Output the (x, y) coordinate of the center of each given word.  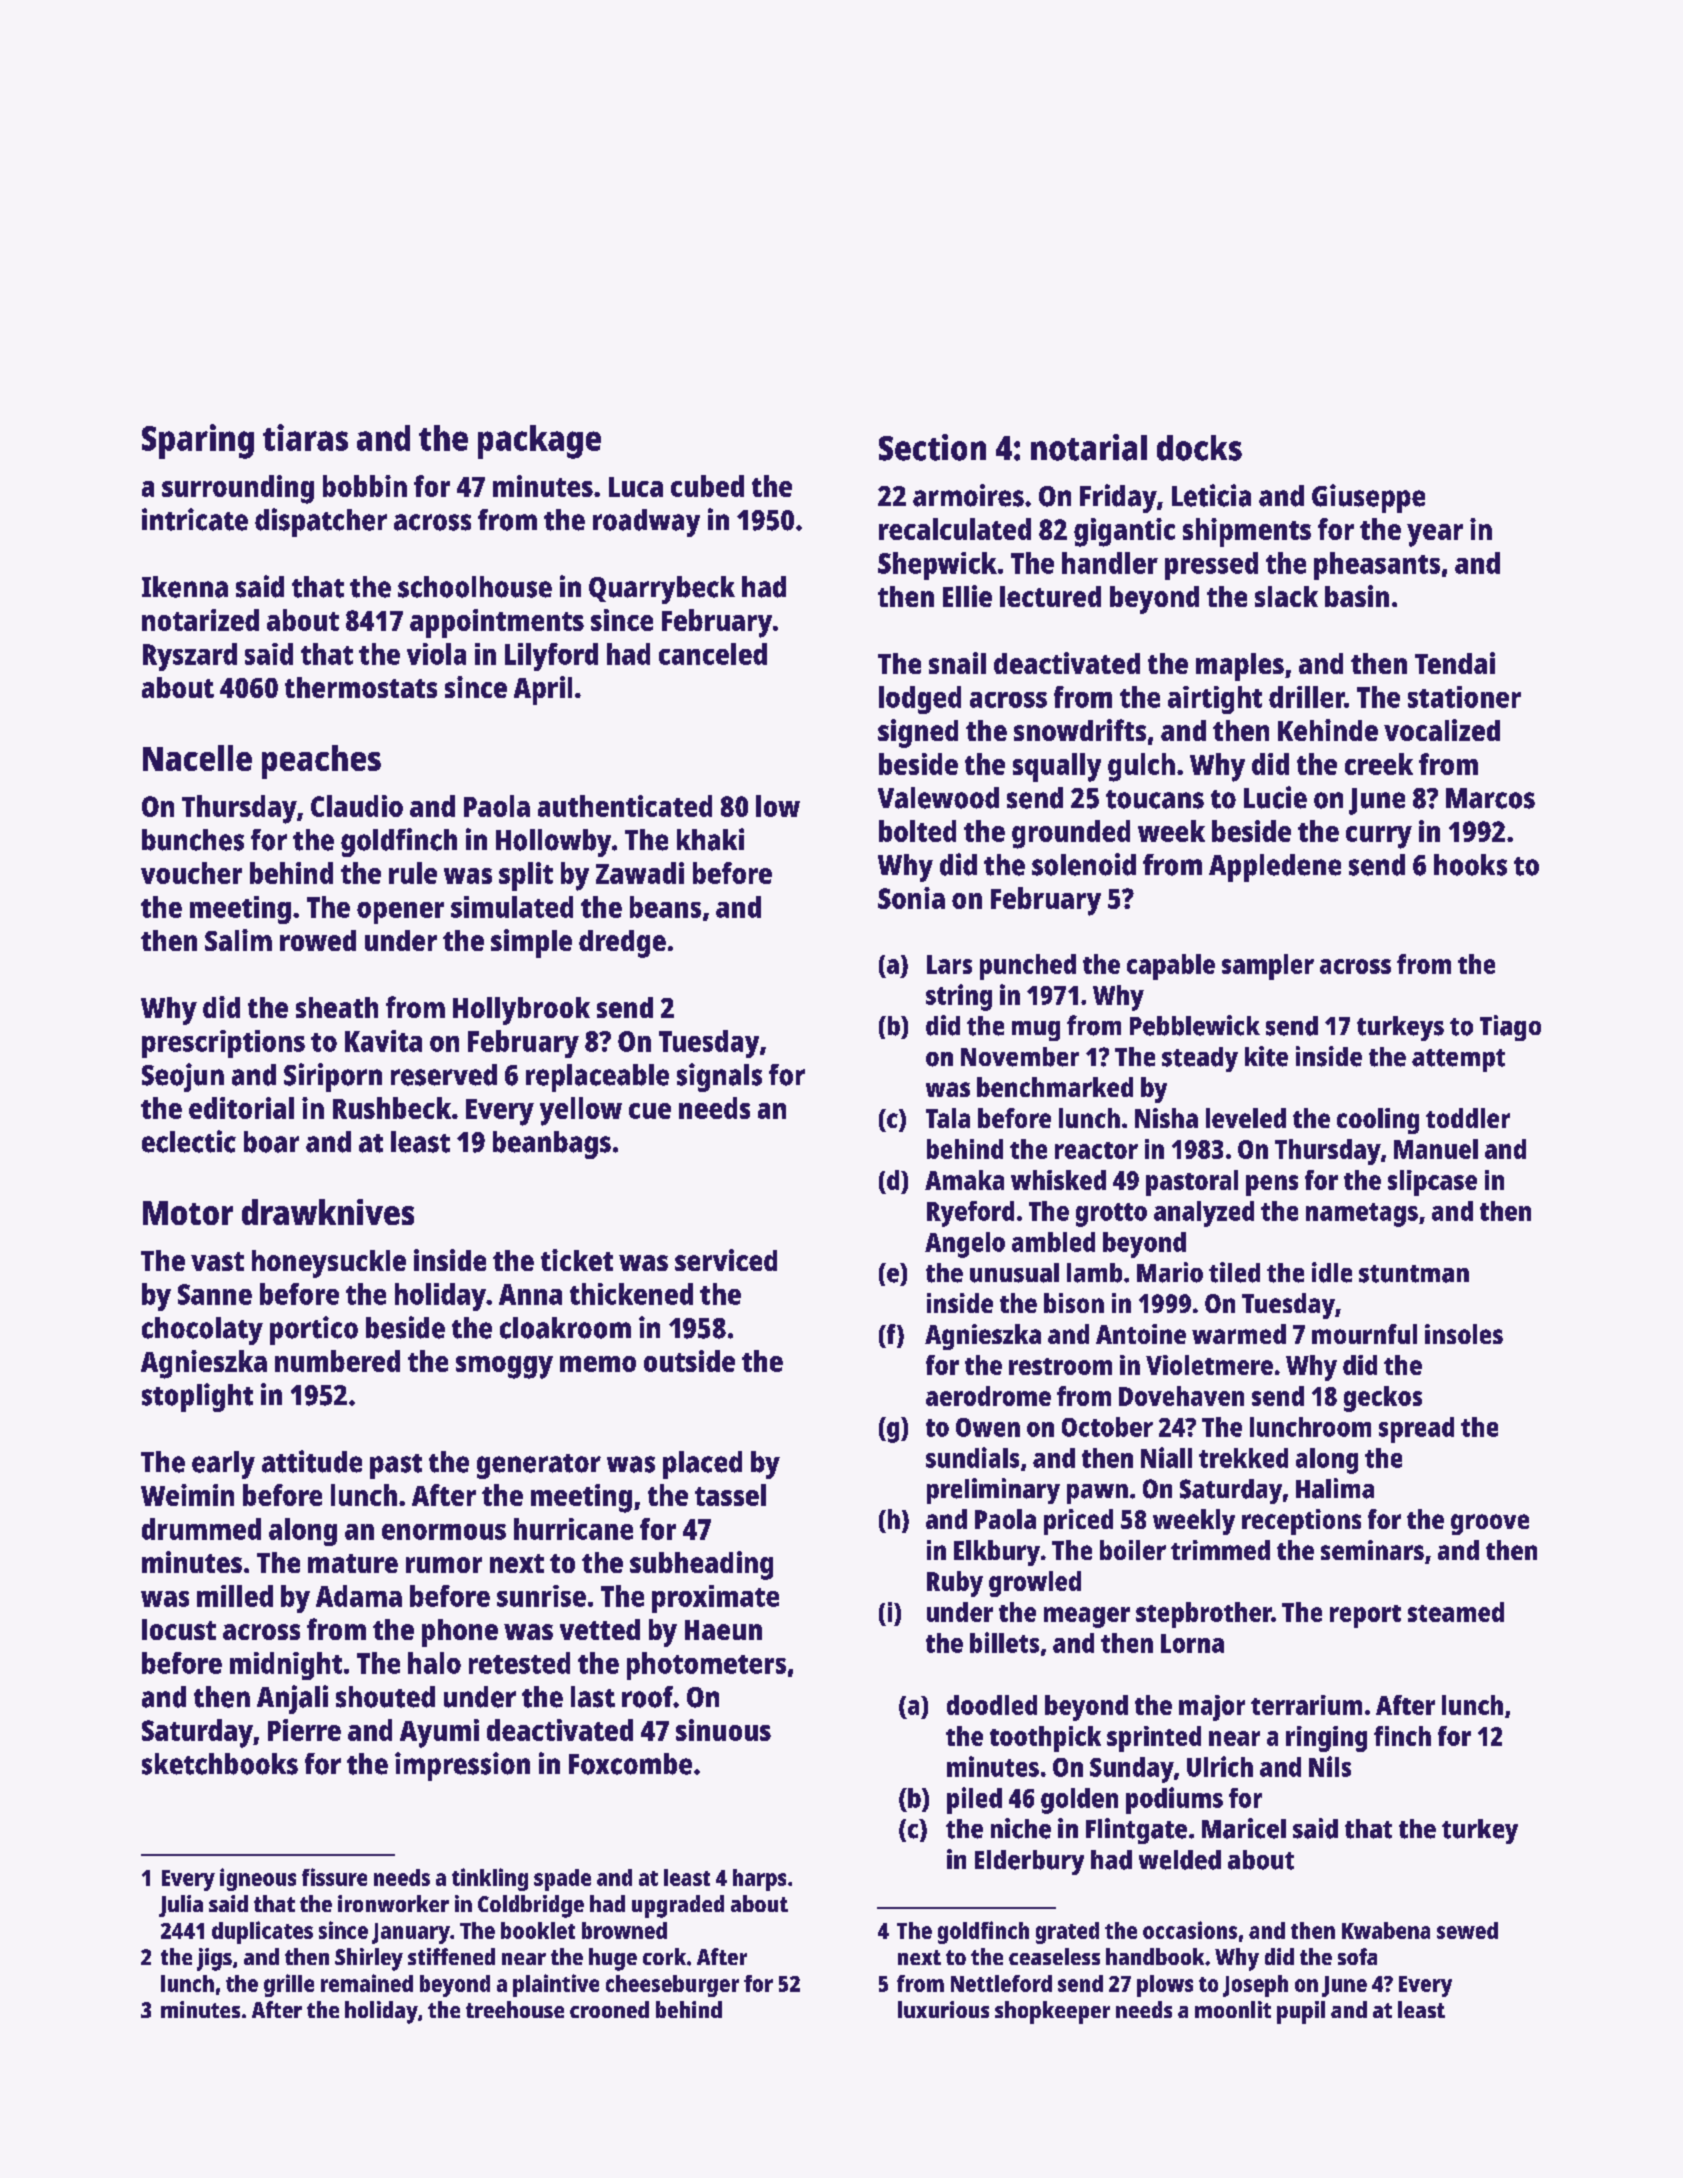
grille (289, 1985)
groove (1490, 1524)
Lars (949, 964)
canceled (713, 654)
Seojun (183, 1077)
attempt (1458, 1060)
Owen (988, 1427)
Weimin (187, 1495)
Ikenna (185, 587)
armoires (968, 495)
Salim (238, 940)
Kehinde (1328, 730)
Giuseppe (1368, 498)
